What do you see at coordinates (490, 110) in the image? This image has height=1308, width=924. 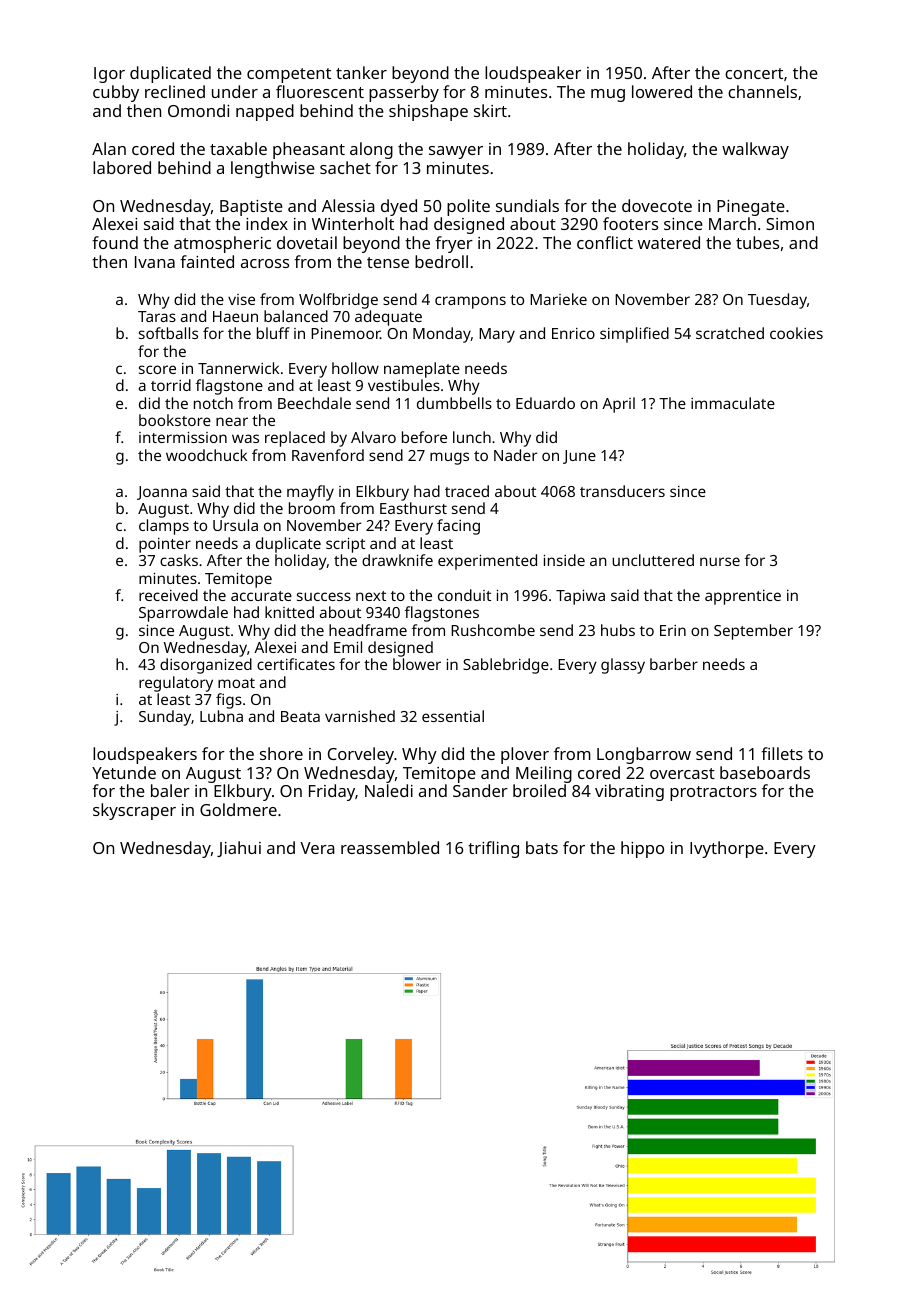 I see `skirt` at bounding box center [490, 110].
